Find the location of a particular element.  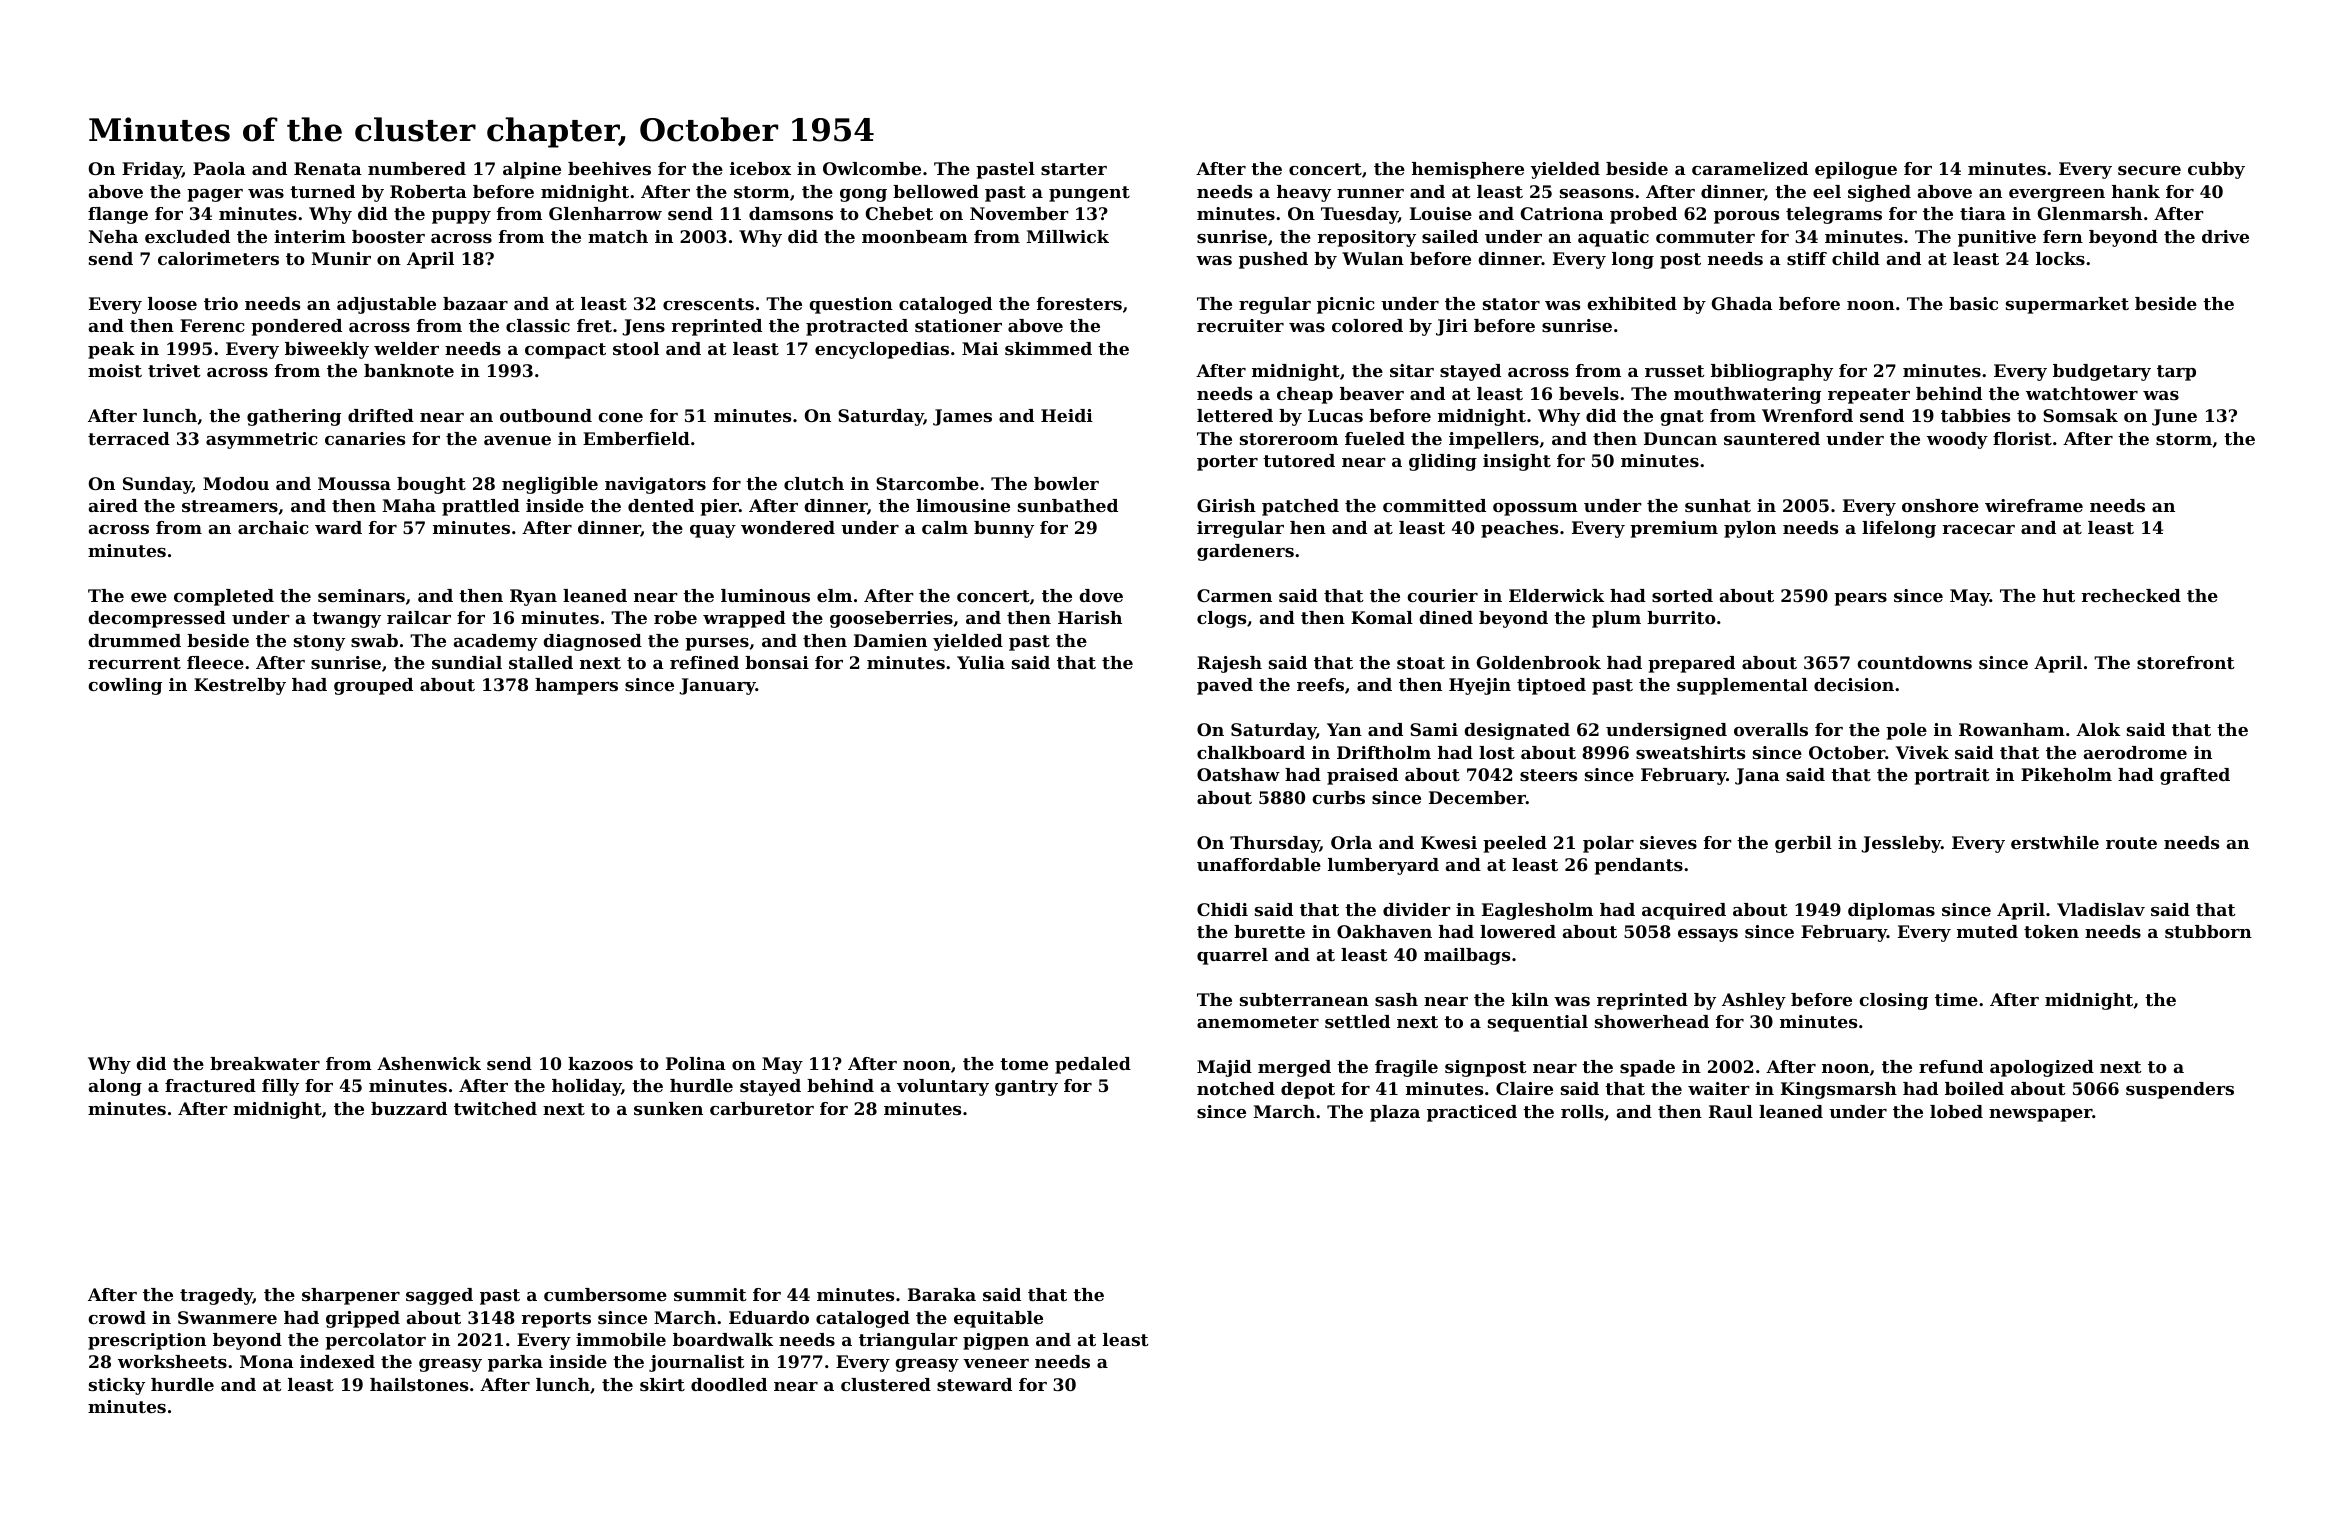

Rajesh is located at coordinates (1229, 664).
